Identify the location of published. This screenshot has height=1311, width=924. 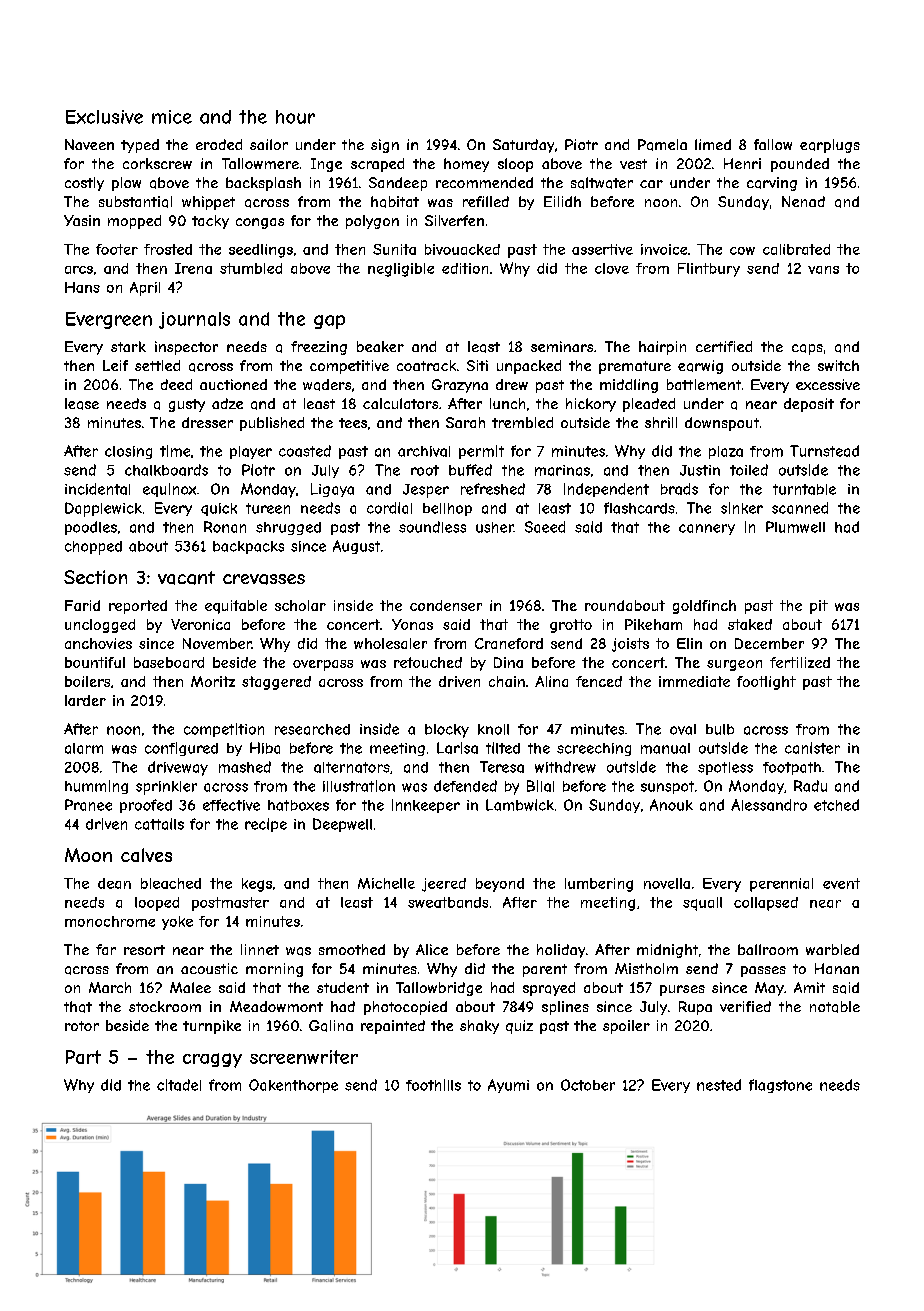
(272, 424).
